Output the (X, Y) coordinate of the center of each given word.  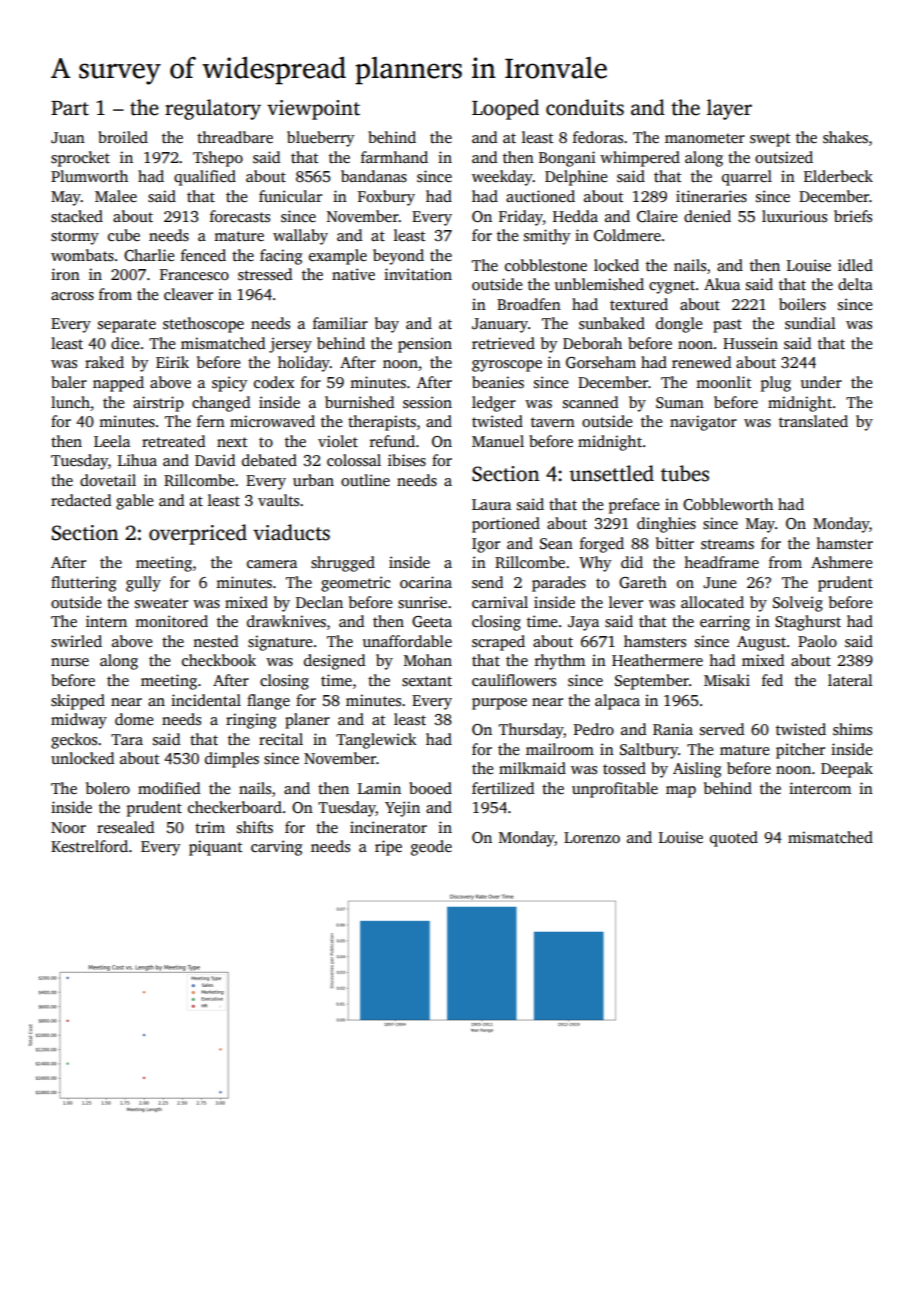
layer (729, 109)
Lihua (137, 460)
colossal (354, 460)
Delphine (576, 178)
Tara (127, 739)
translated (813, 421)
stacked (77, 216)
